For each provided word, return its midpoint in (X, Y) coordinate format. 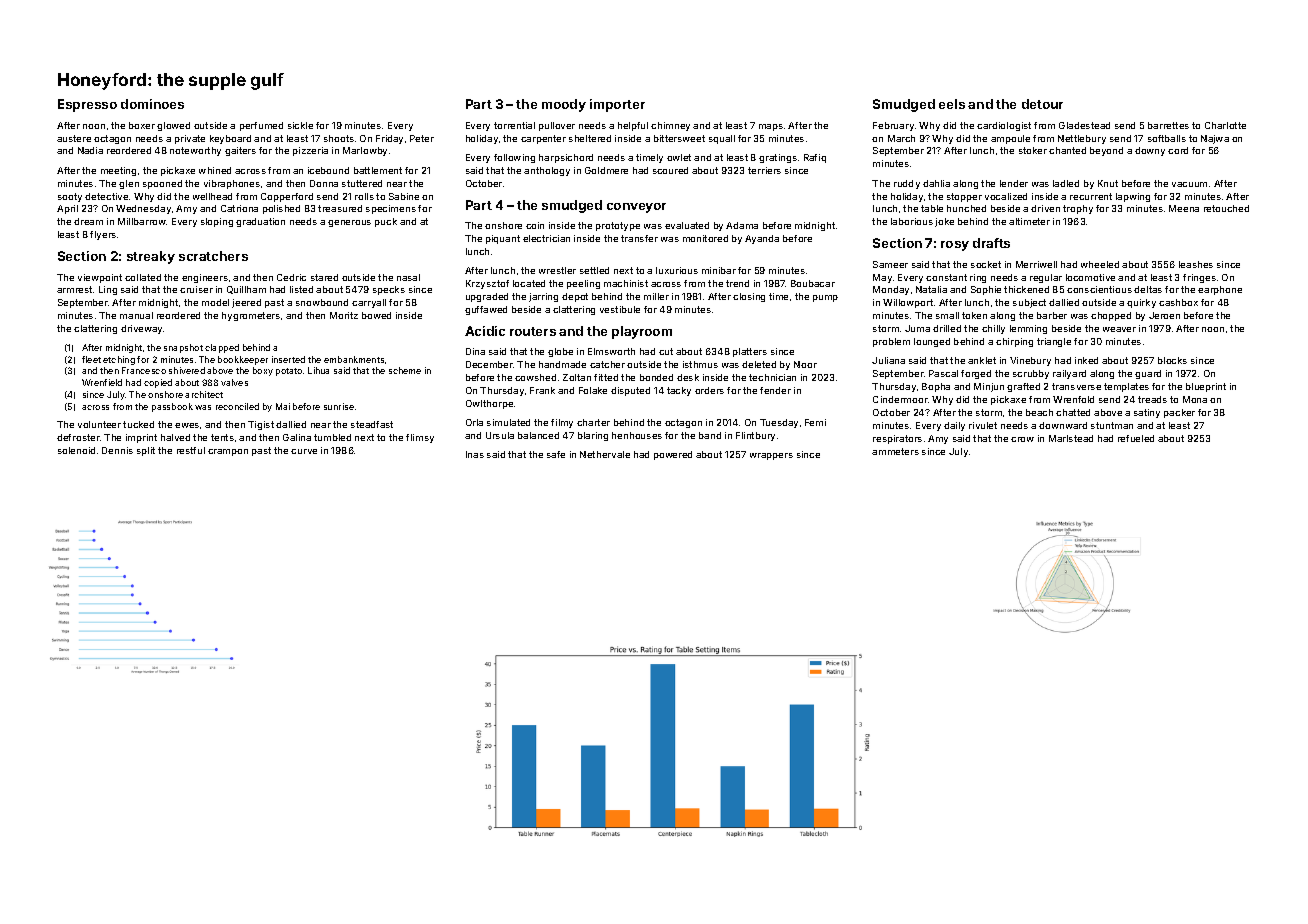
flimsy (420, 438)
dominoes (152, 104)
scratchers (213, 256)
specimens (391, 209)
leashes (1196, 264)
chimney (670, 126)
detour (1042, 104)
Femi (815, 422)
